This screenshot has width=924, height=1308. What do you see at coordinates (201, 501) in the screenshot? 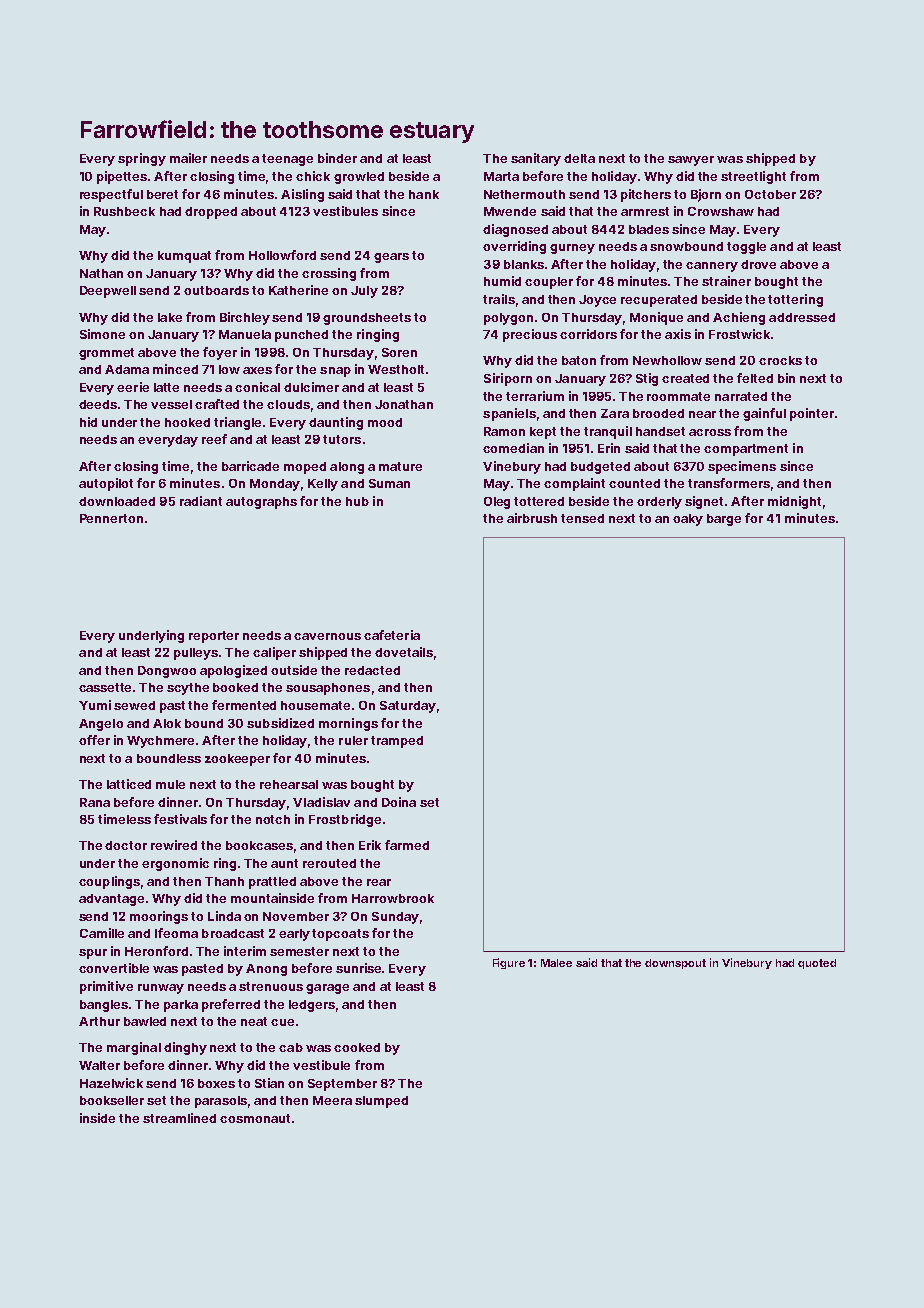
I see `radiant` at bounding box center [201, 501].
